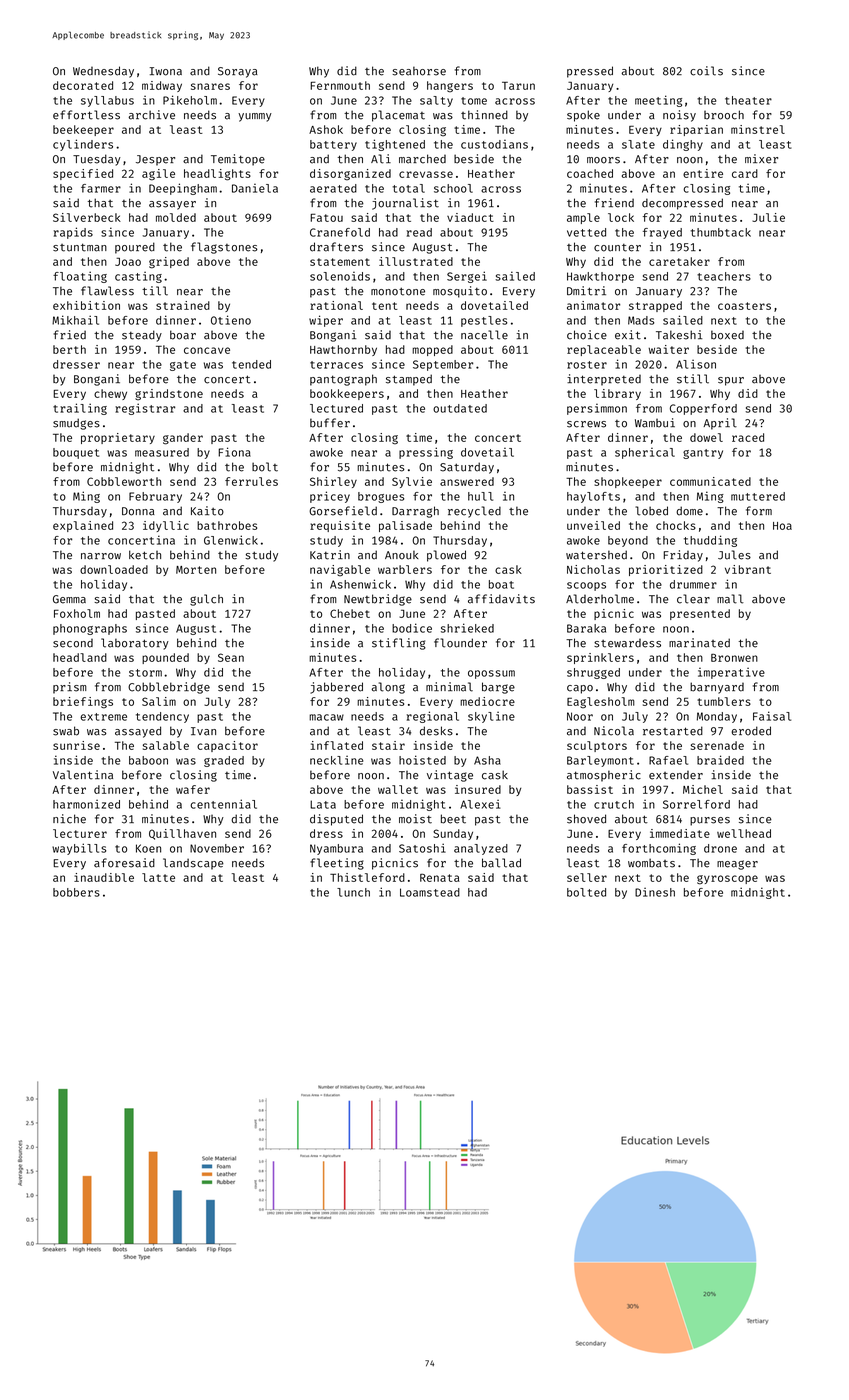 The width and height of the screenshot is (849, 1400). Describe the element at coordinates (80, 657) in the screenshot. I see `headland` at that location.
